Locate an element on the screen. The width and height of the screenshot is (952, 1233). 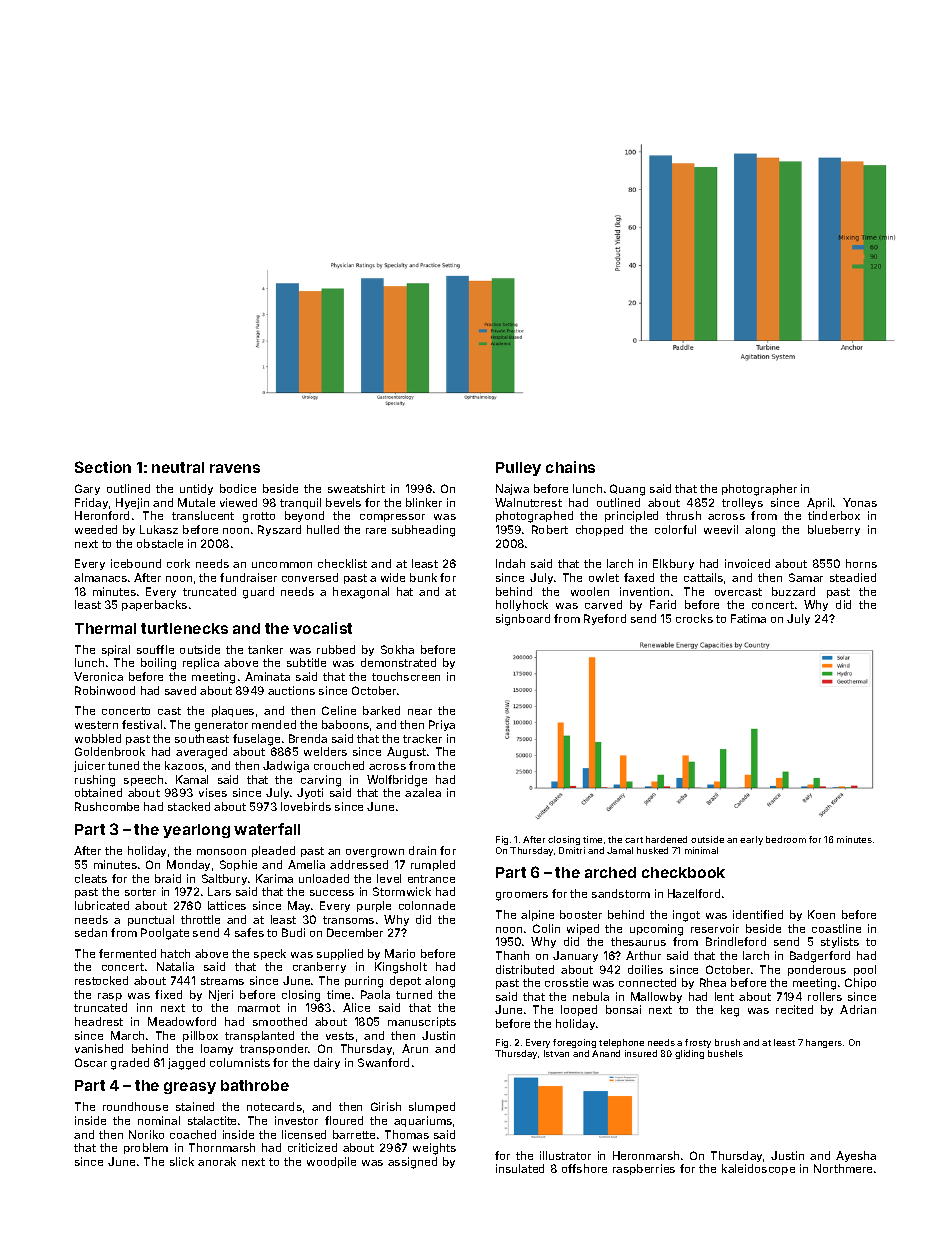
Indah is located at coordinates (510, 563).
